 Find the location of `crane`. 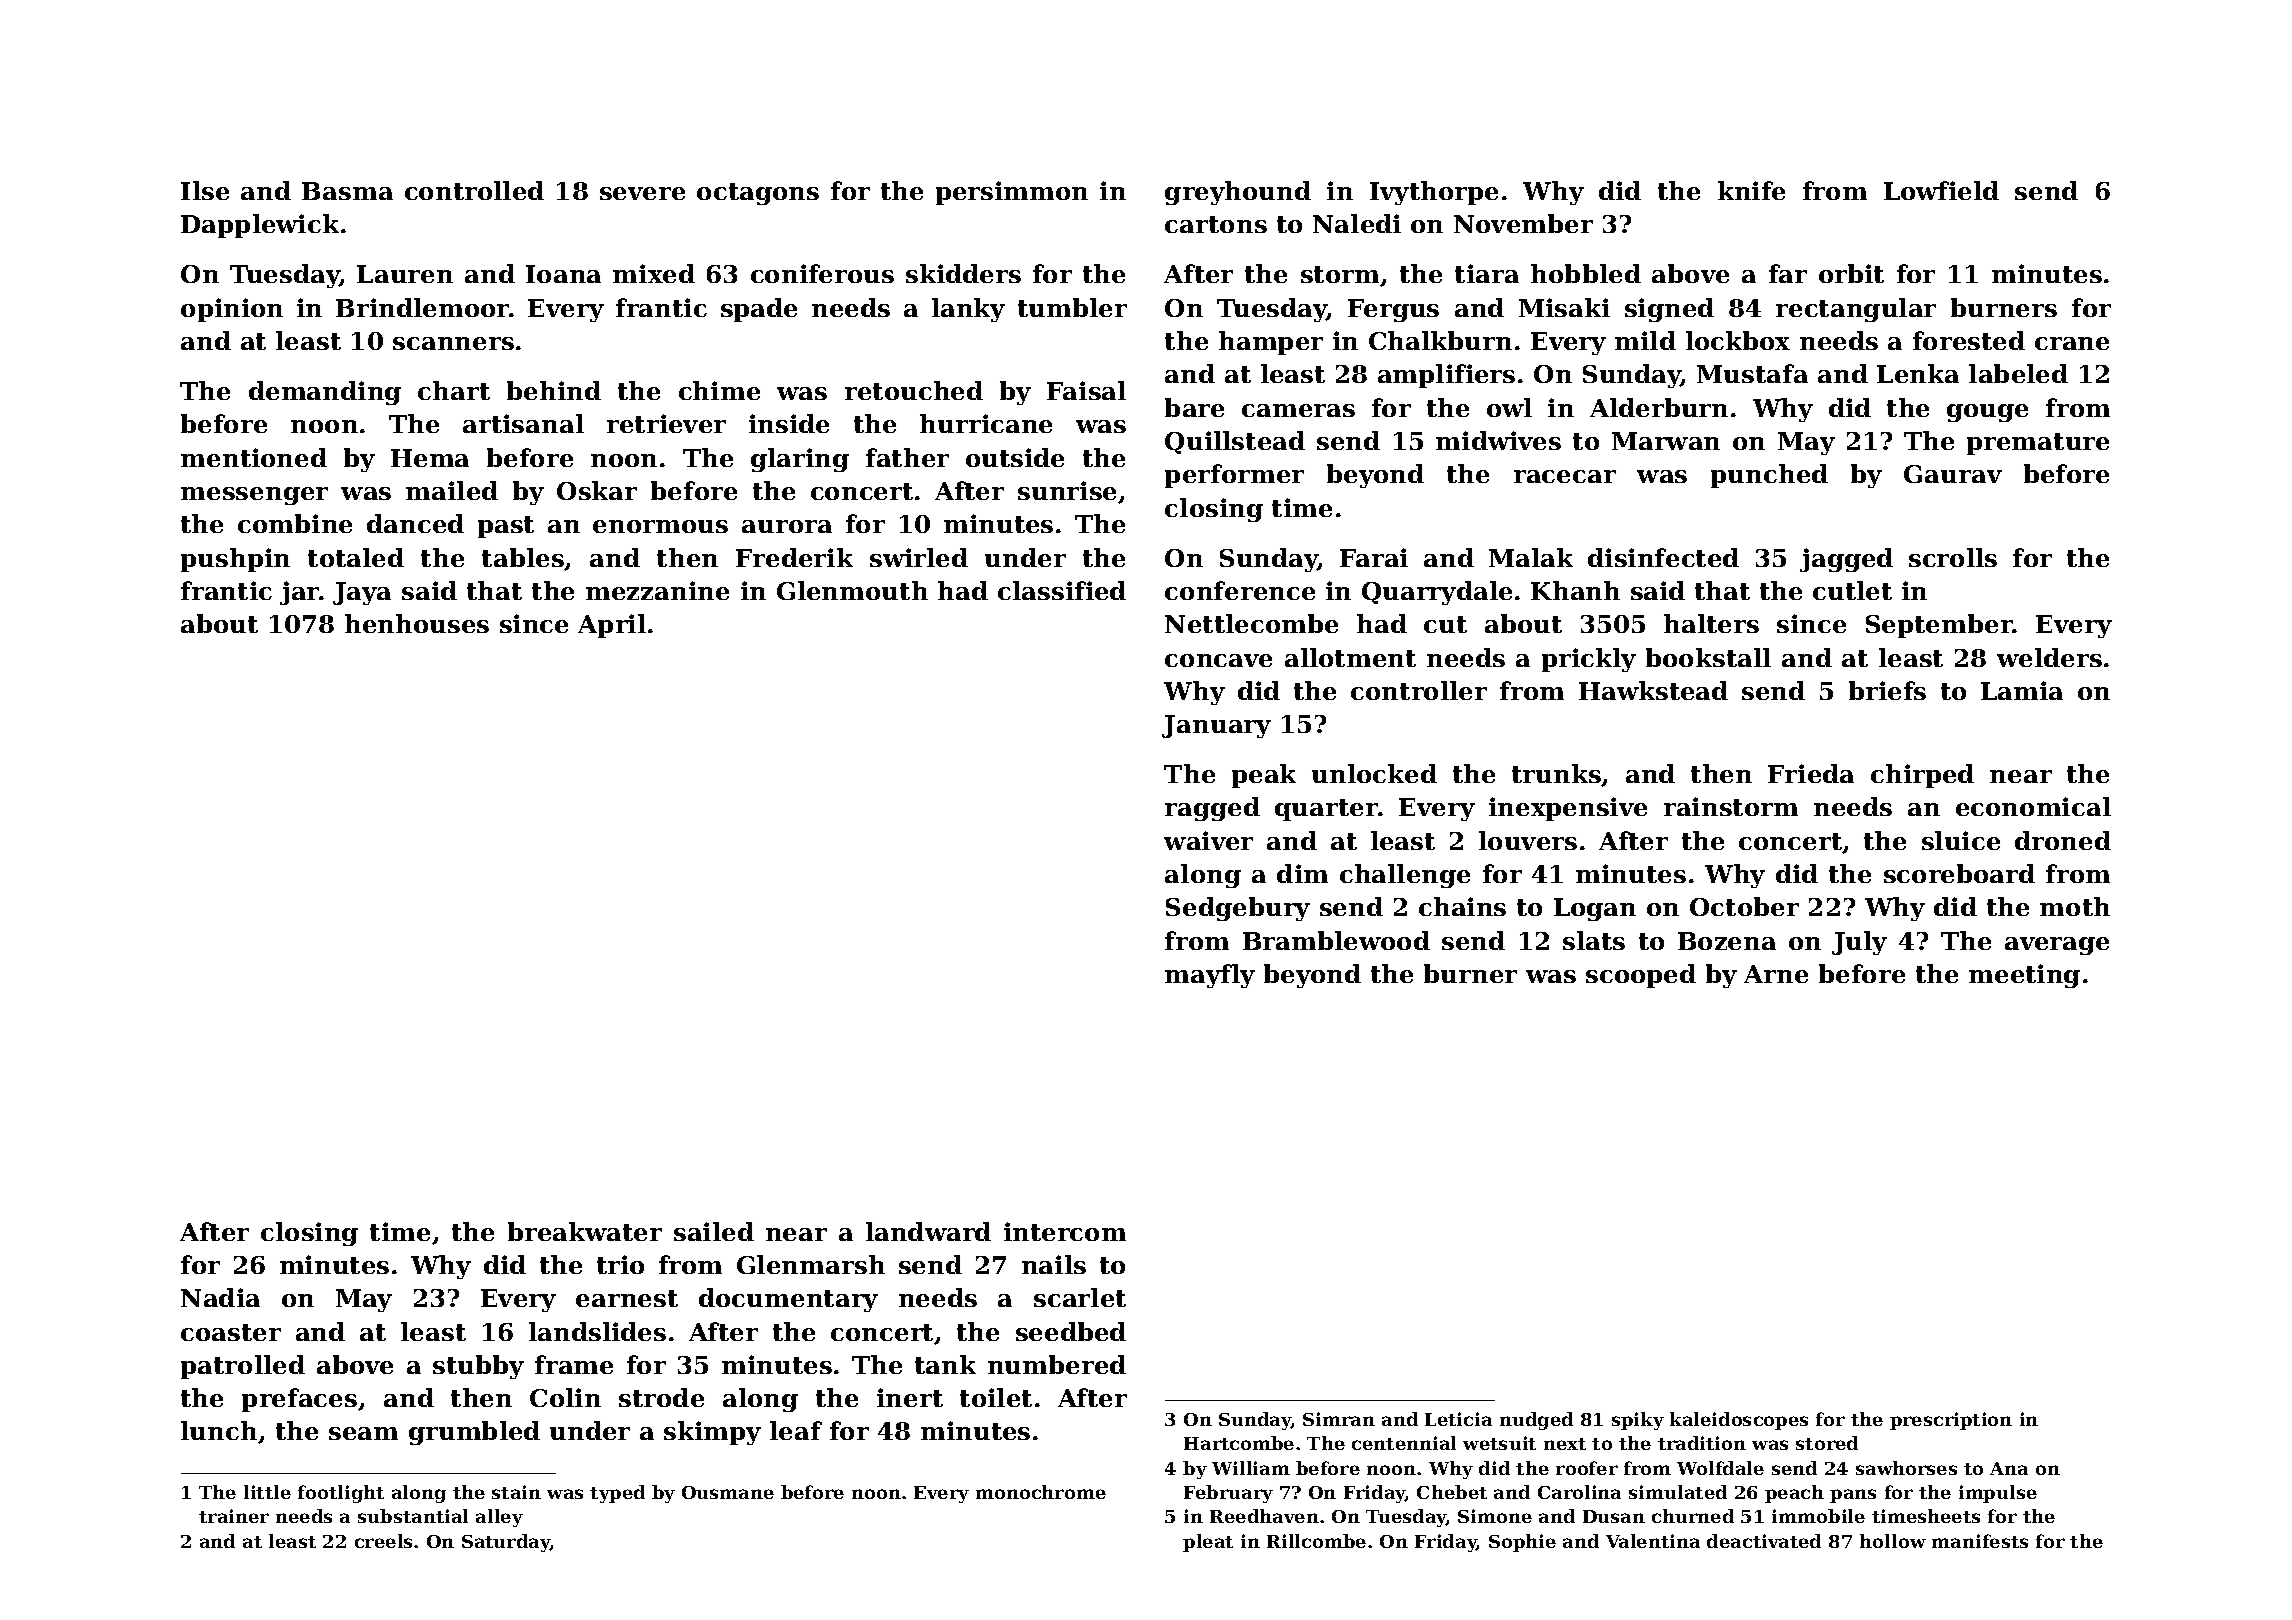

crane is located at coordinates (2072, 343).
